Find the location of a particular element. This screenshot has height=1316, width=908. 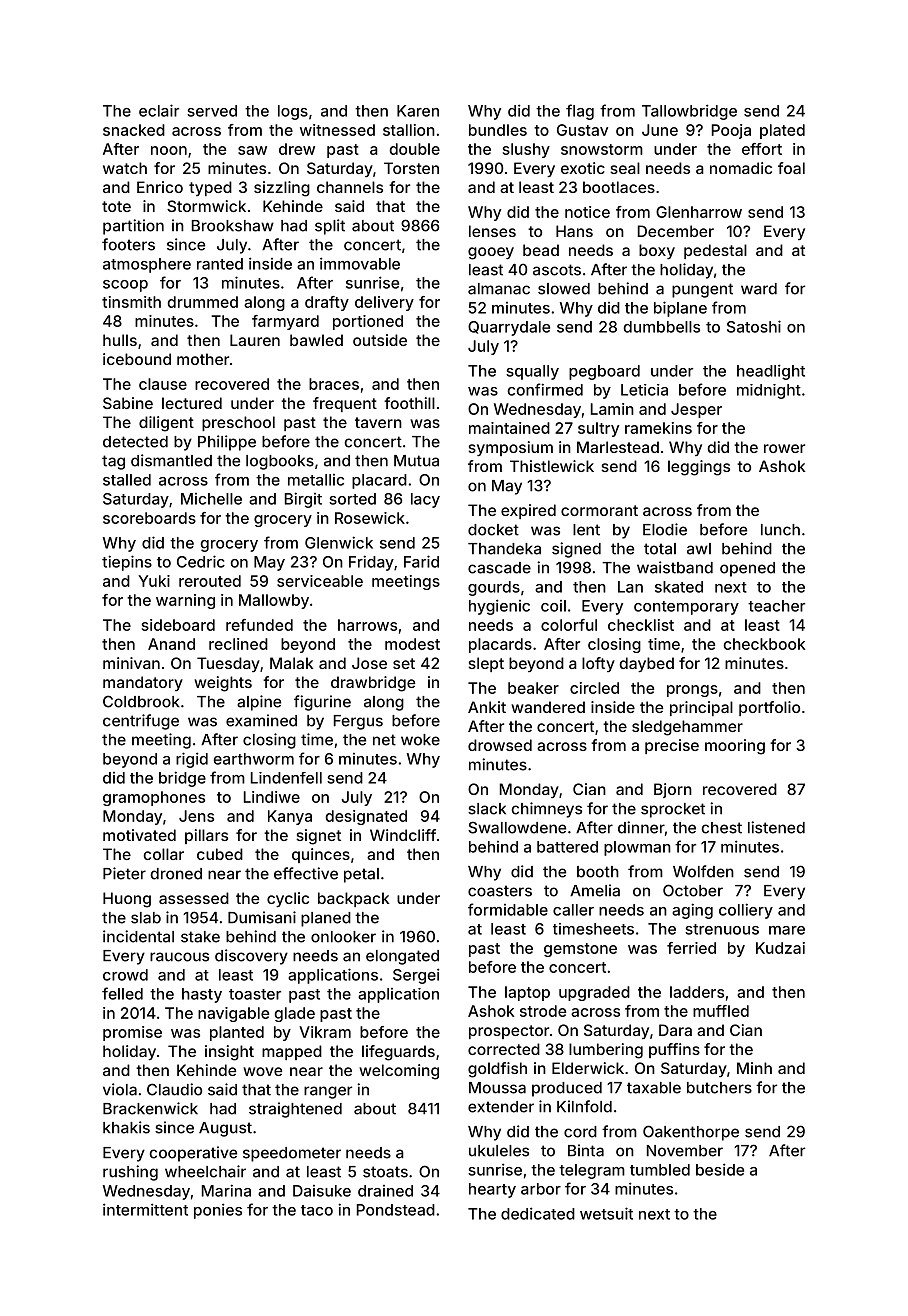

Jesper is located at coordinates (696, 410).
